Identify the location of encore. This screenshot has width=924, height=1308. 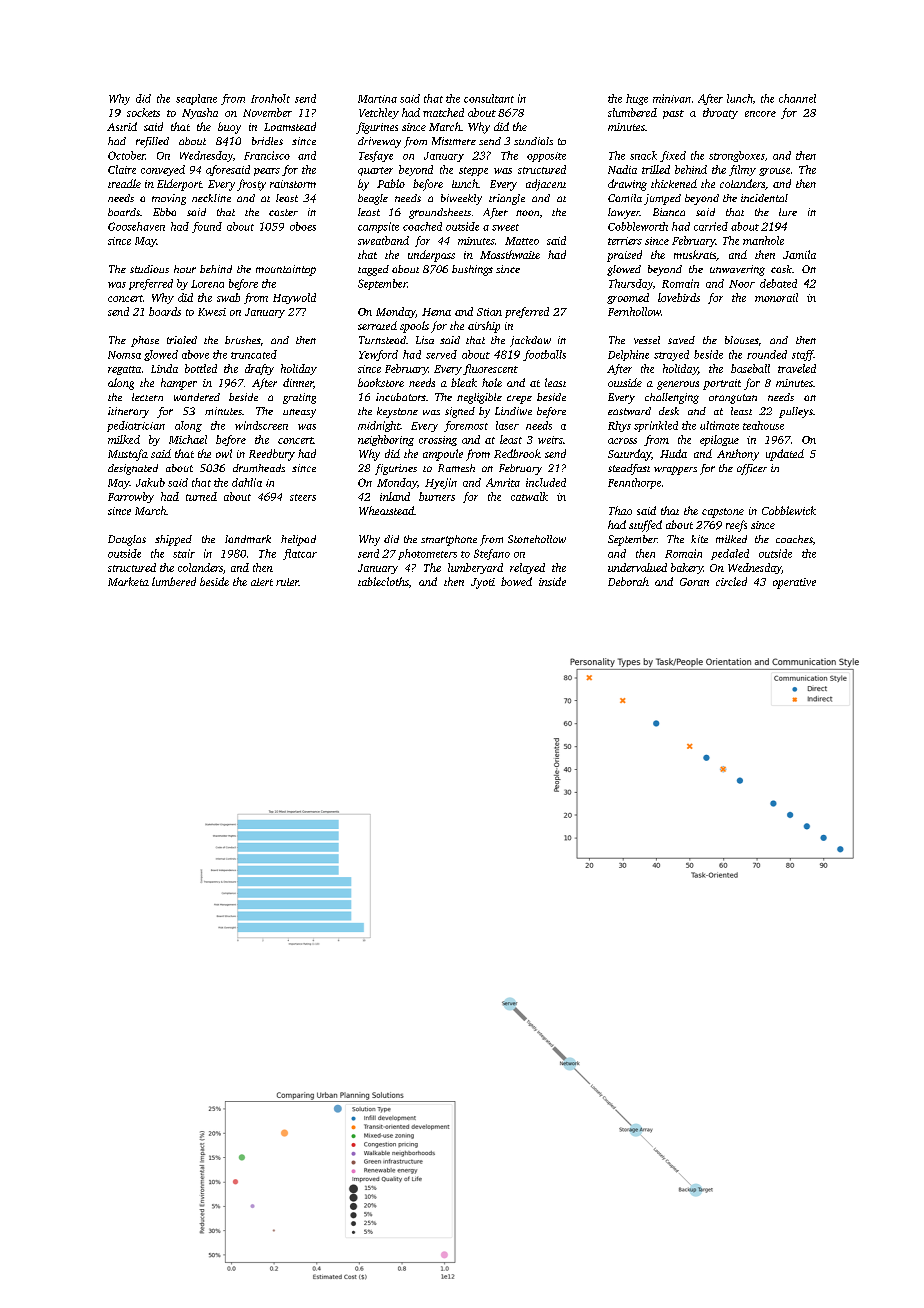
(760, 114).
